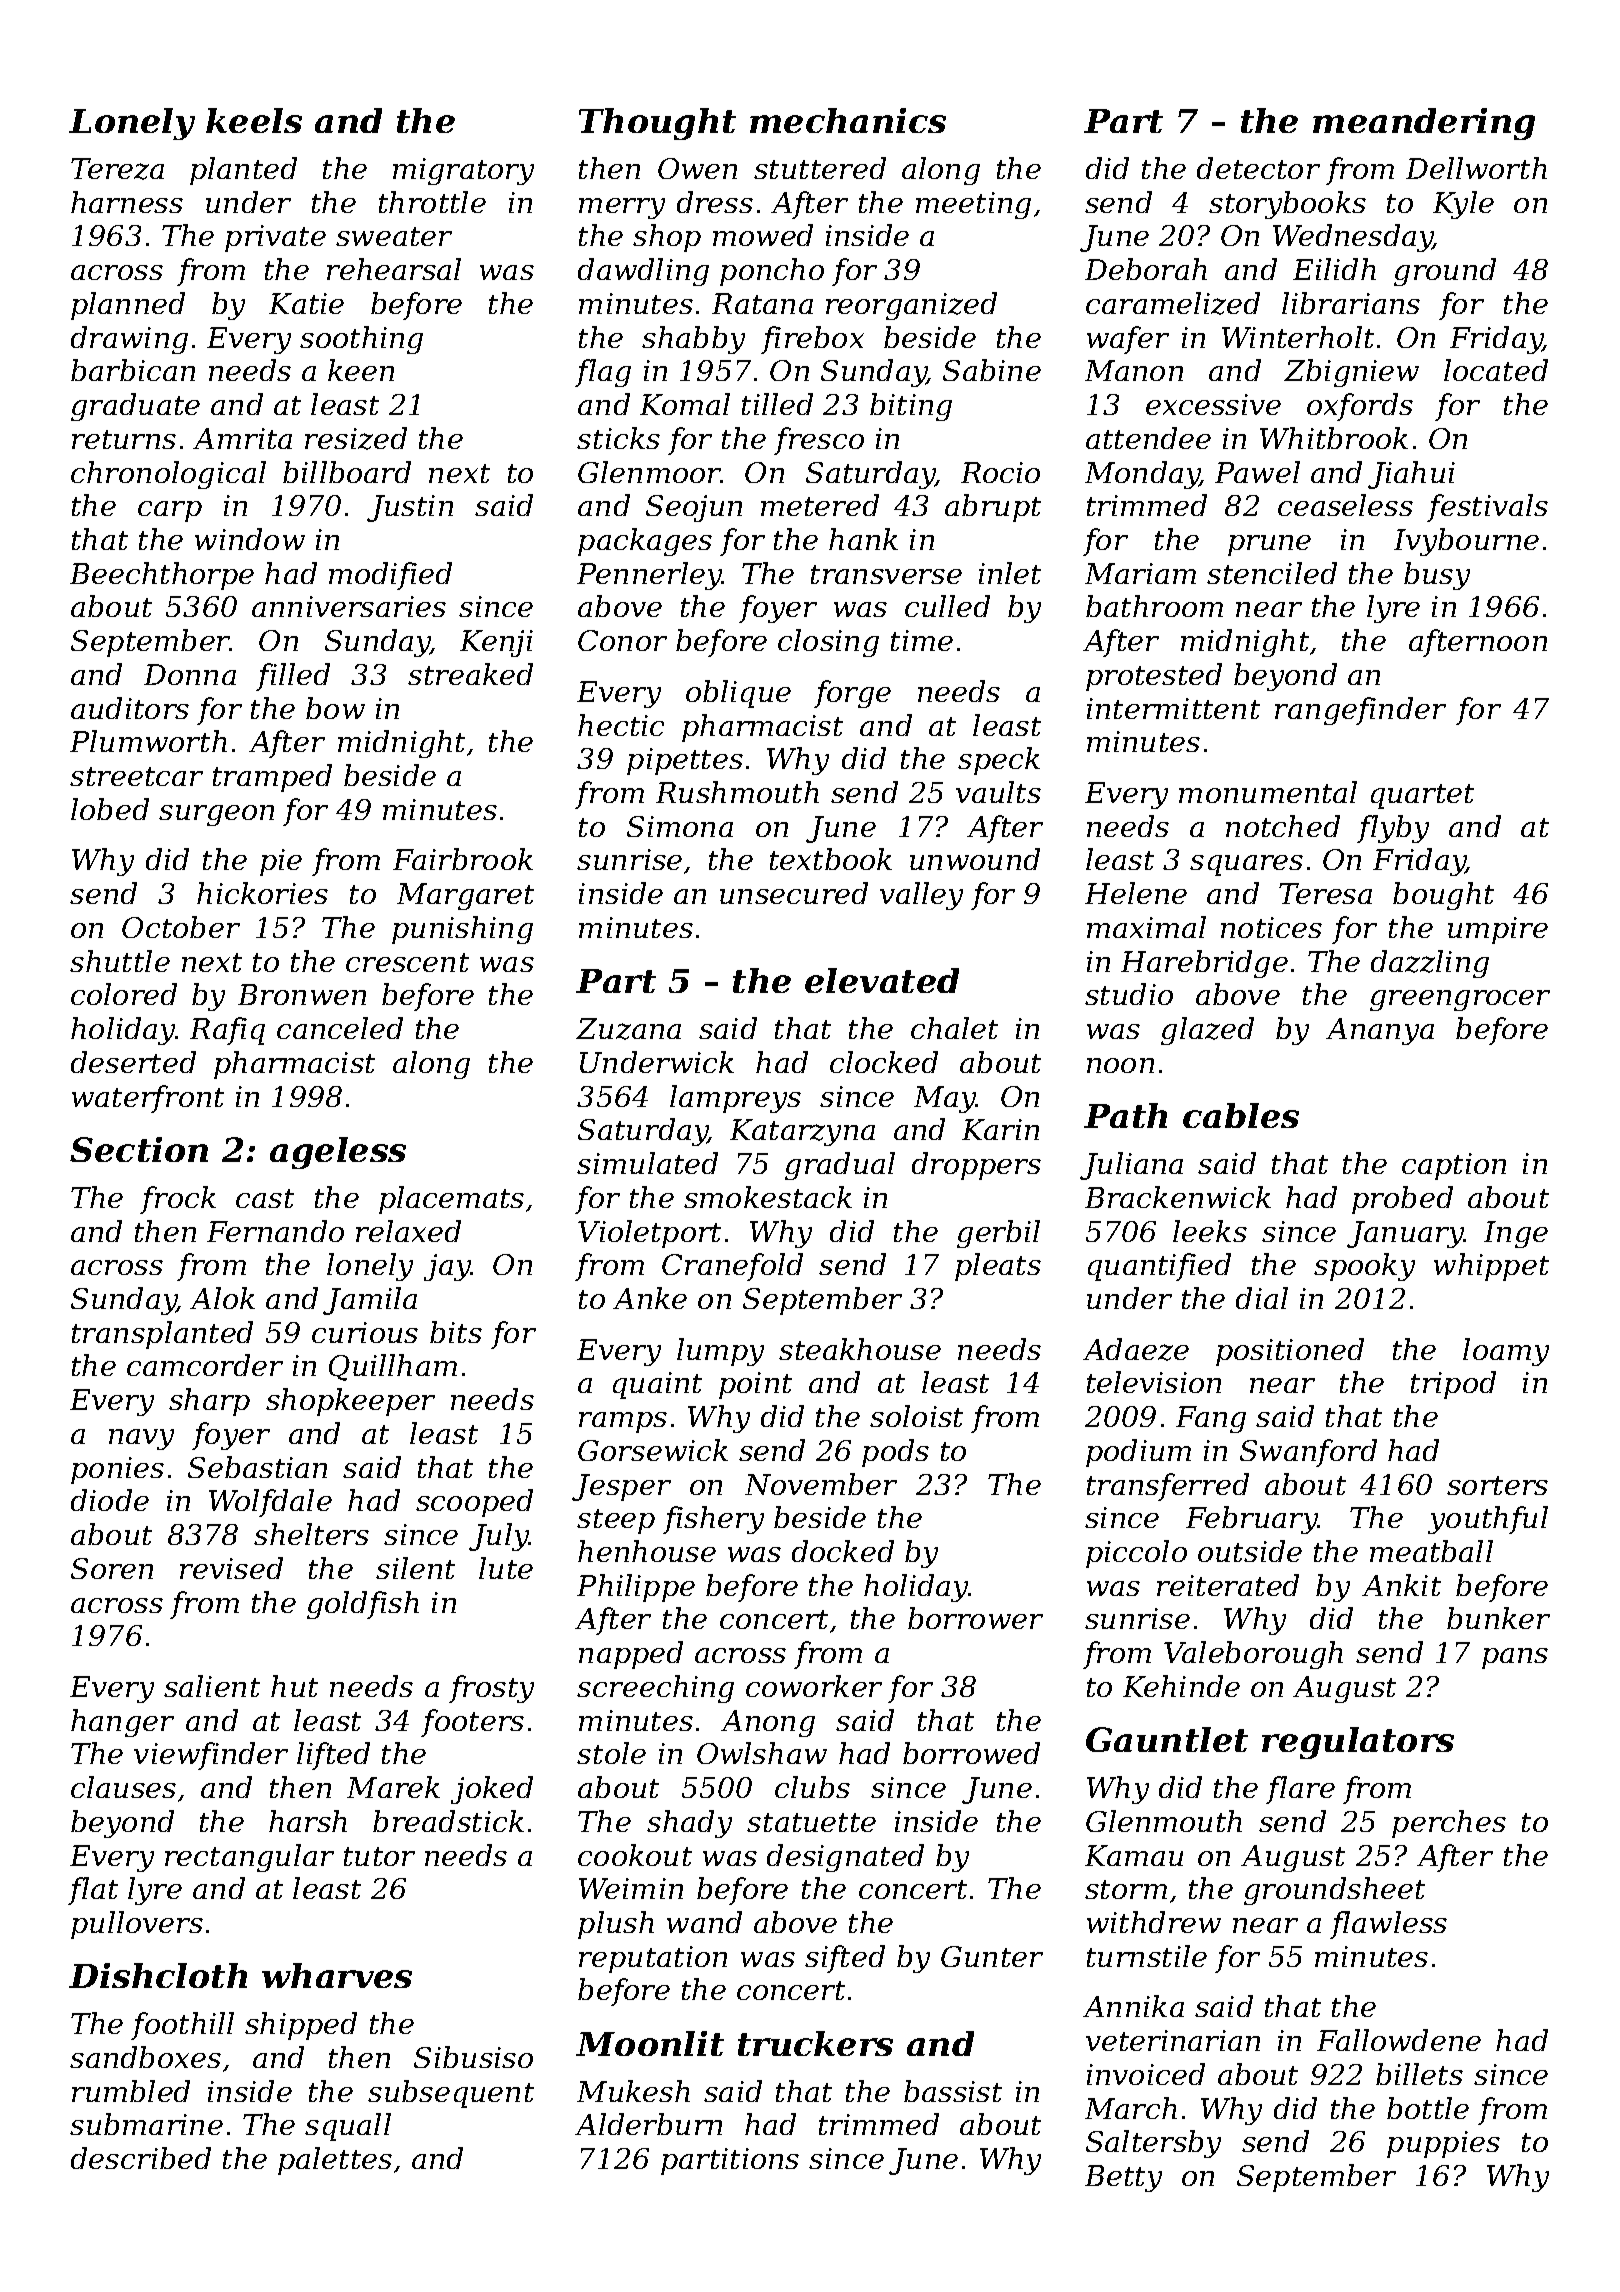 The width and height of the screenshot is (1620, 2292). Describe the element at coordinates (1388, 1925) in the screenshot. I see `flawless` at that location.
